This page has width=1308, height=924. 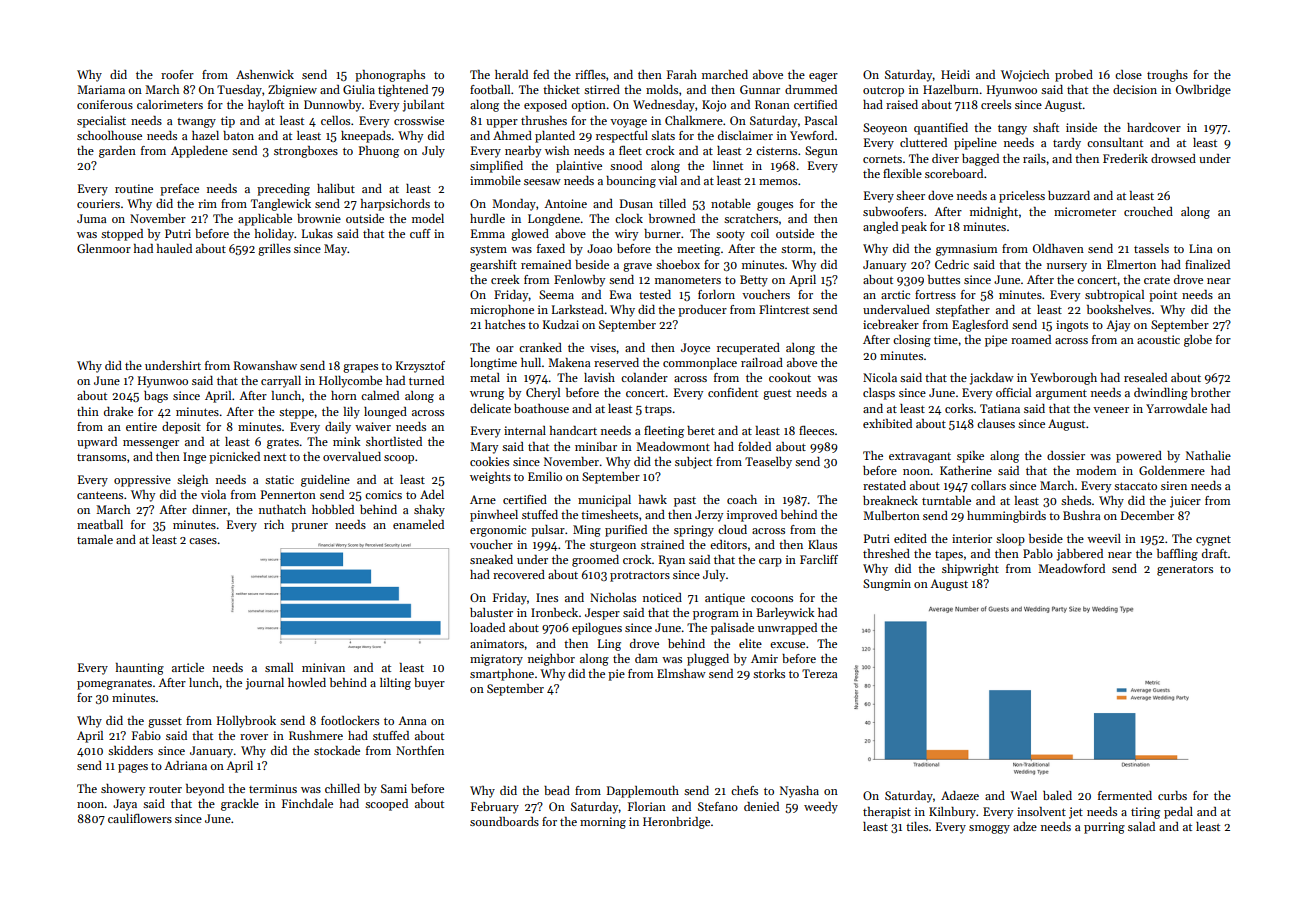 I want to click on cookout, so click(x=790, y=377).
